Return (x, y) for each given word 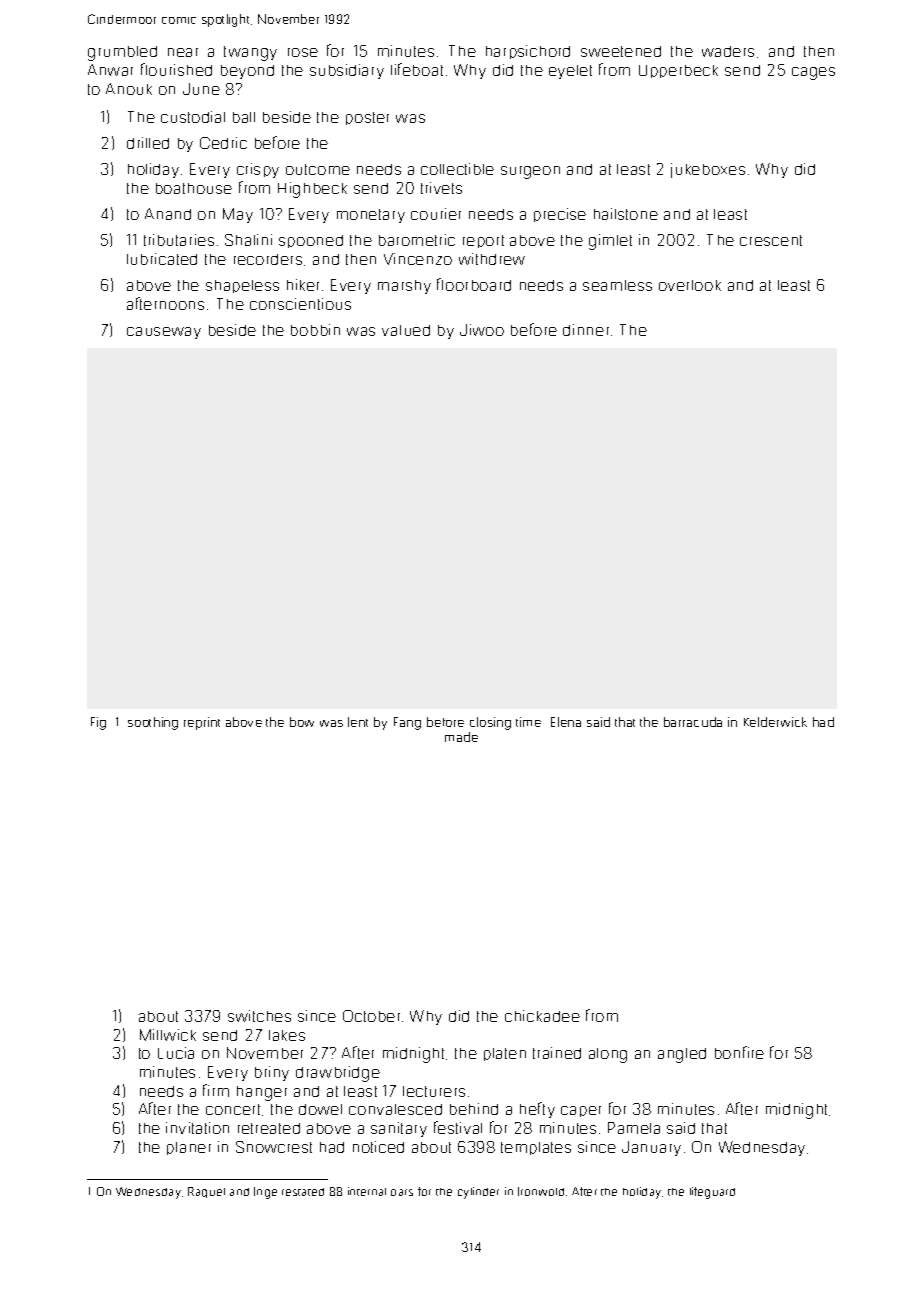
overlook (690, 285)
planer (189, 1148)
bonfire (739, 1052)
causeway (164, 333)
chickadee (542, 1016)
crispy (258, 170)
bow (302, 722)
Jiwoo (482, 330)
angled (682, 1055)
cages (813, 73)
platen (505, 1054)
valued (406, 330)
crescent (771, 240)
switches (259, 1016)
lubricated (162, 259)
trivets (441, 188)
